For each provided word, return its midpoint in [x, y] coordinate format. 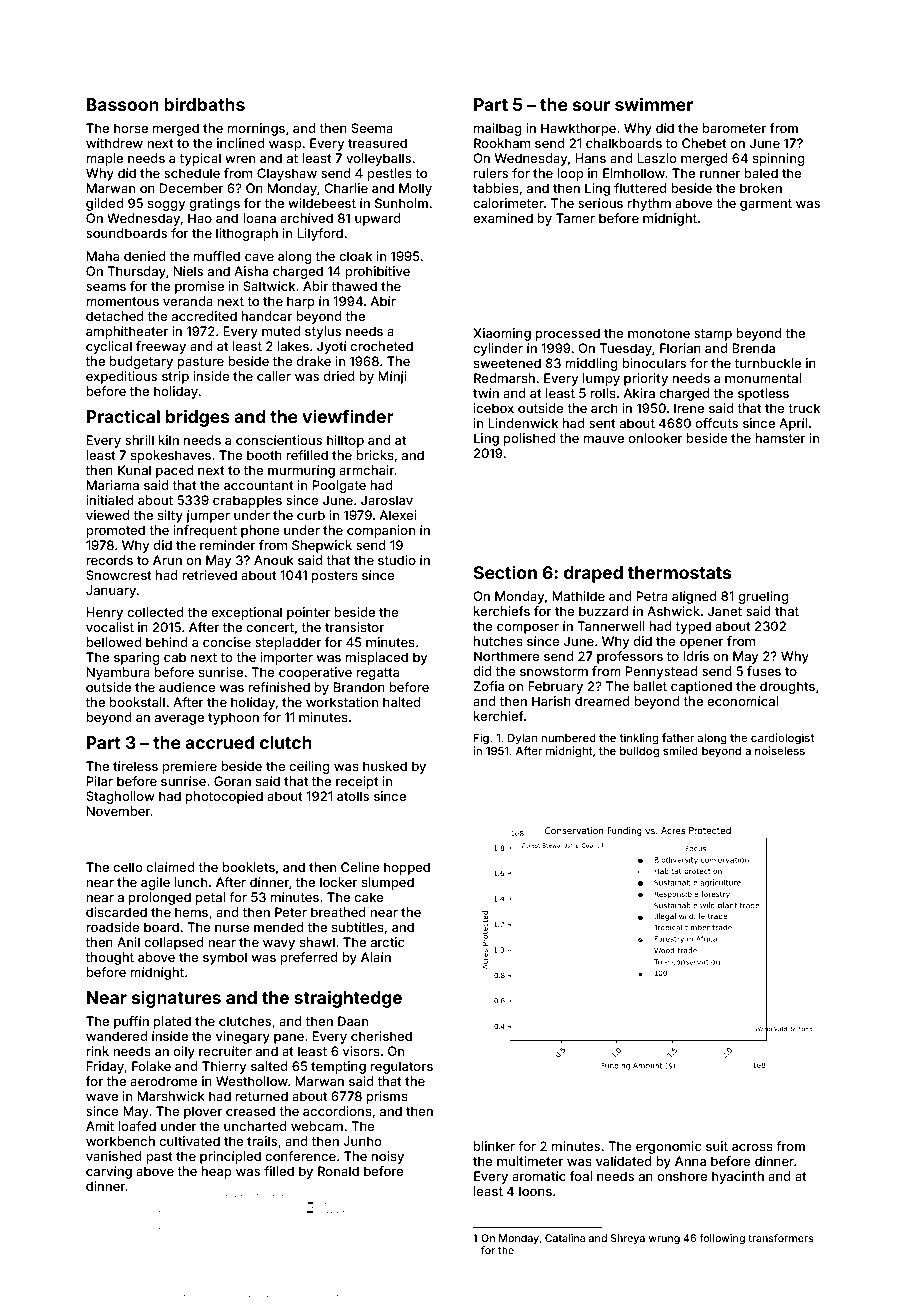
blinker [494, 1146]
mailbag [497, 129]
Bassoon [123, 104]
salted [269, 1066]
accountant [259, 485]
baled [761, 173]
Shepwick [322, 546]
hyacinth [738, 1177]
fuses [764, 671]
